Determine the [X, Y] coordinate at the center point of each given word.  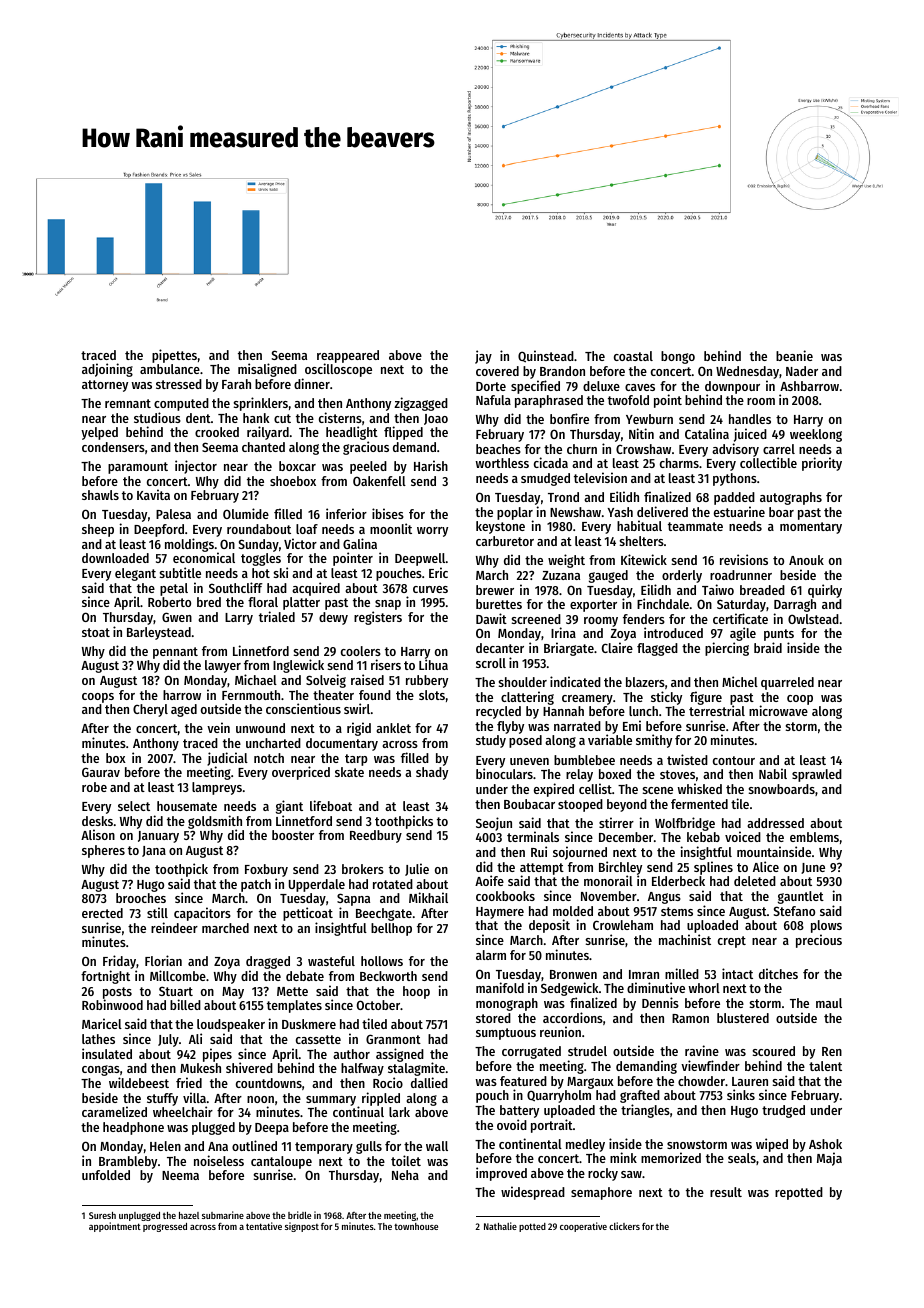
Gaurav [101, 772]
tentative [264, 1226]
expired [554, 790]
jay [483, 357]
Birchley [620, 868]
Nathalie [500, 1226]
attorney [105, 386]
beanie [794, 355]
